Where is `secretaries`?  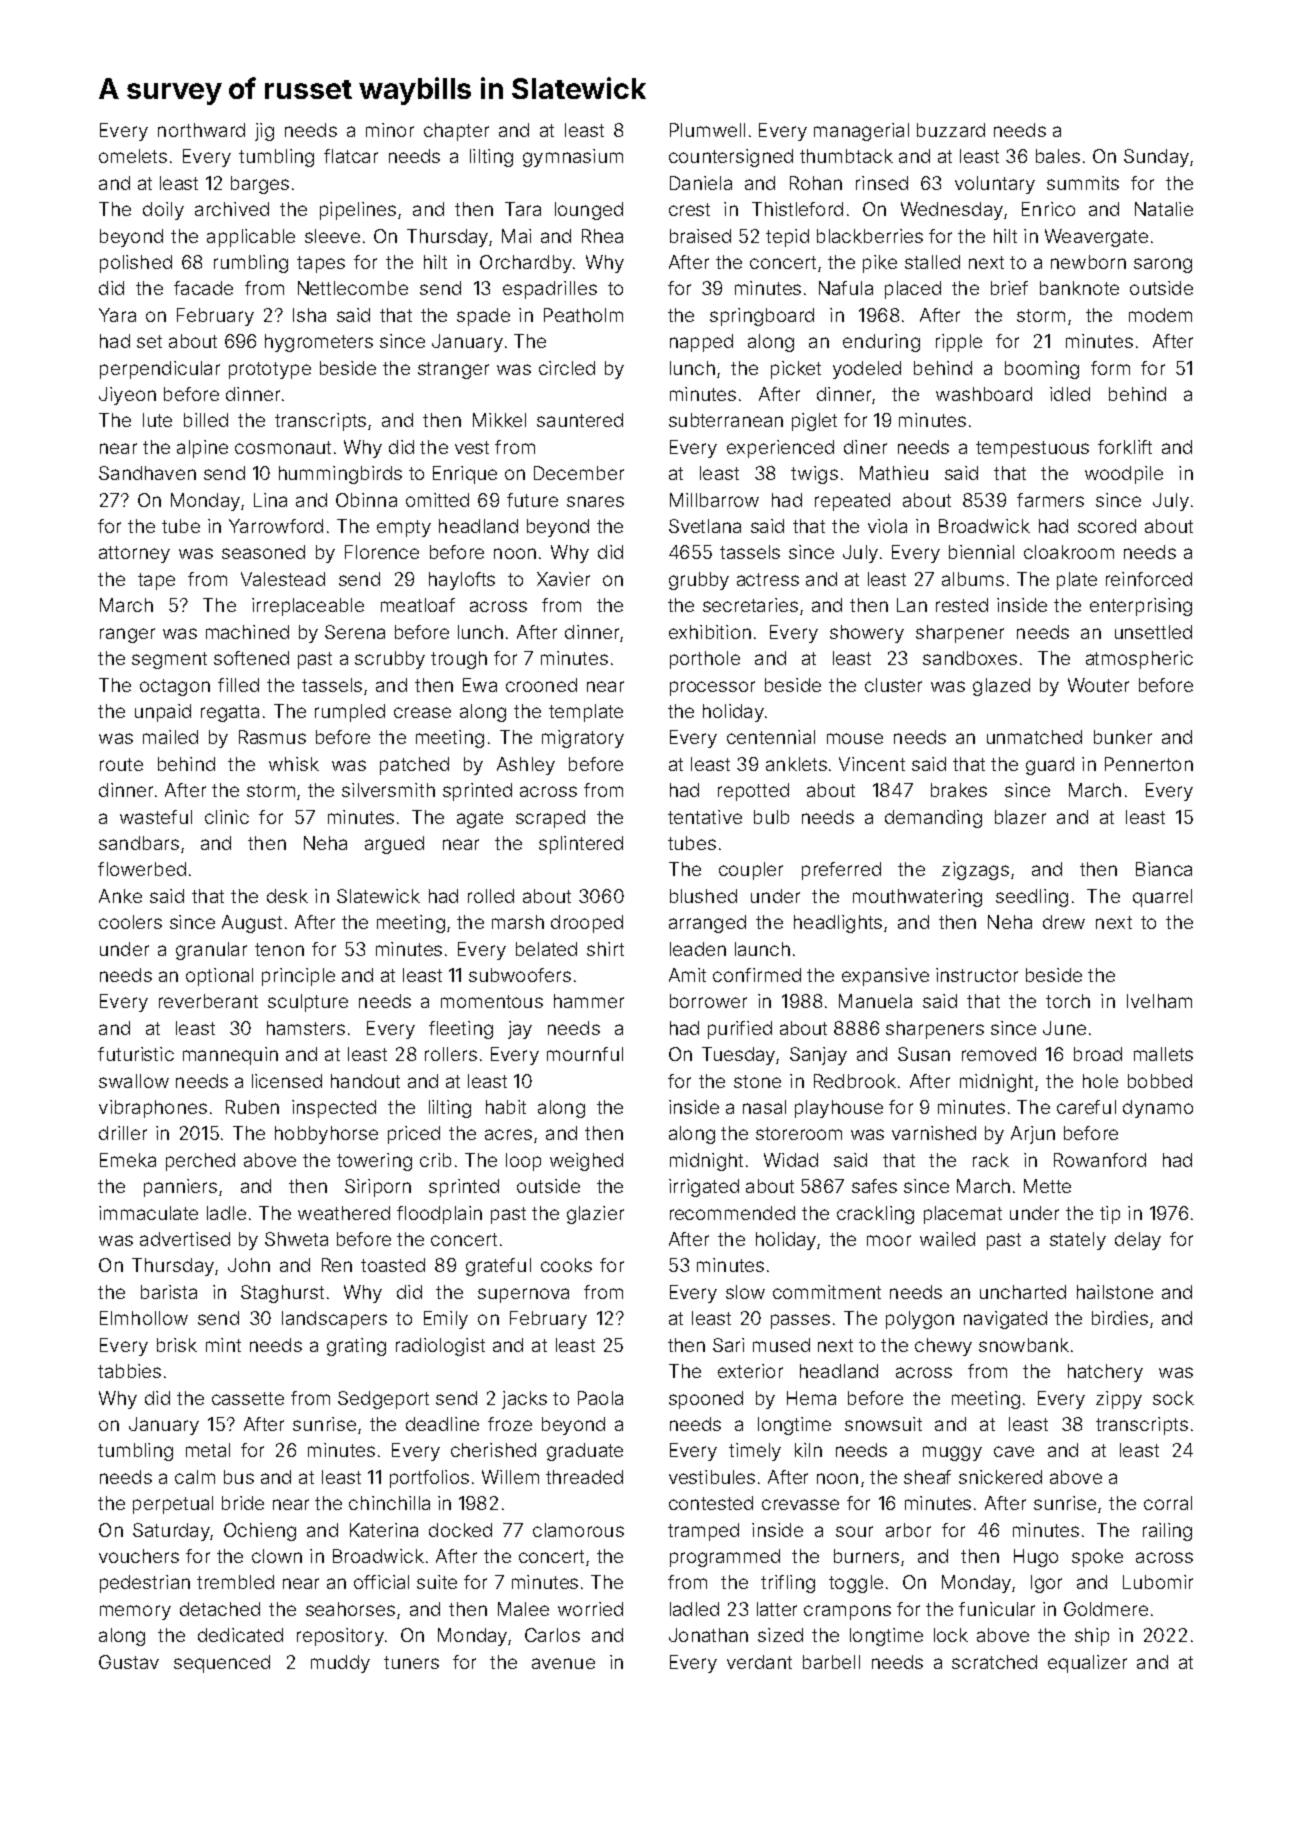
secretaries is located at coordinates (750, 605).
